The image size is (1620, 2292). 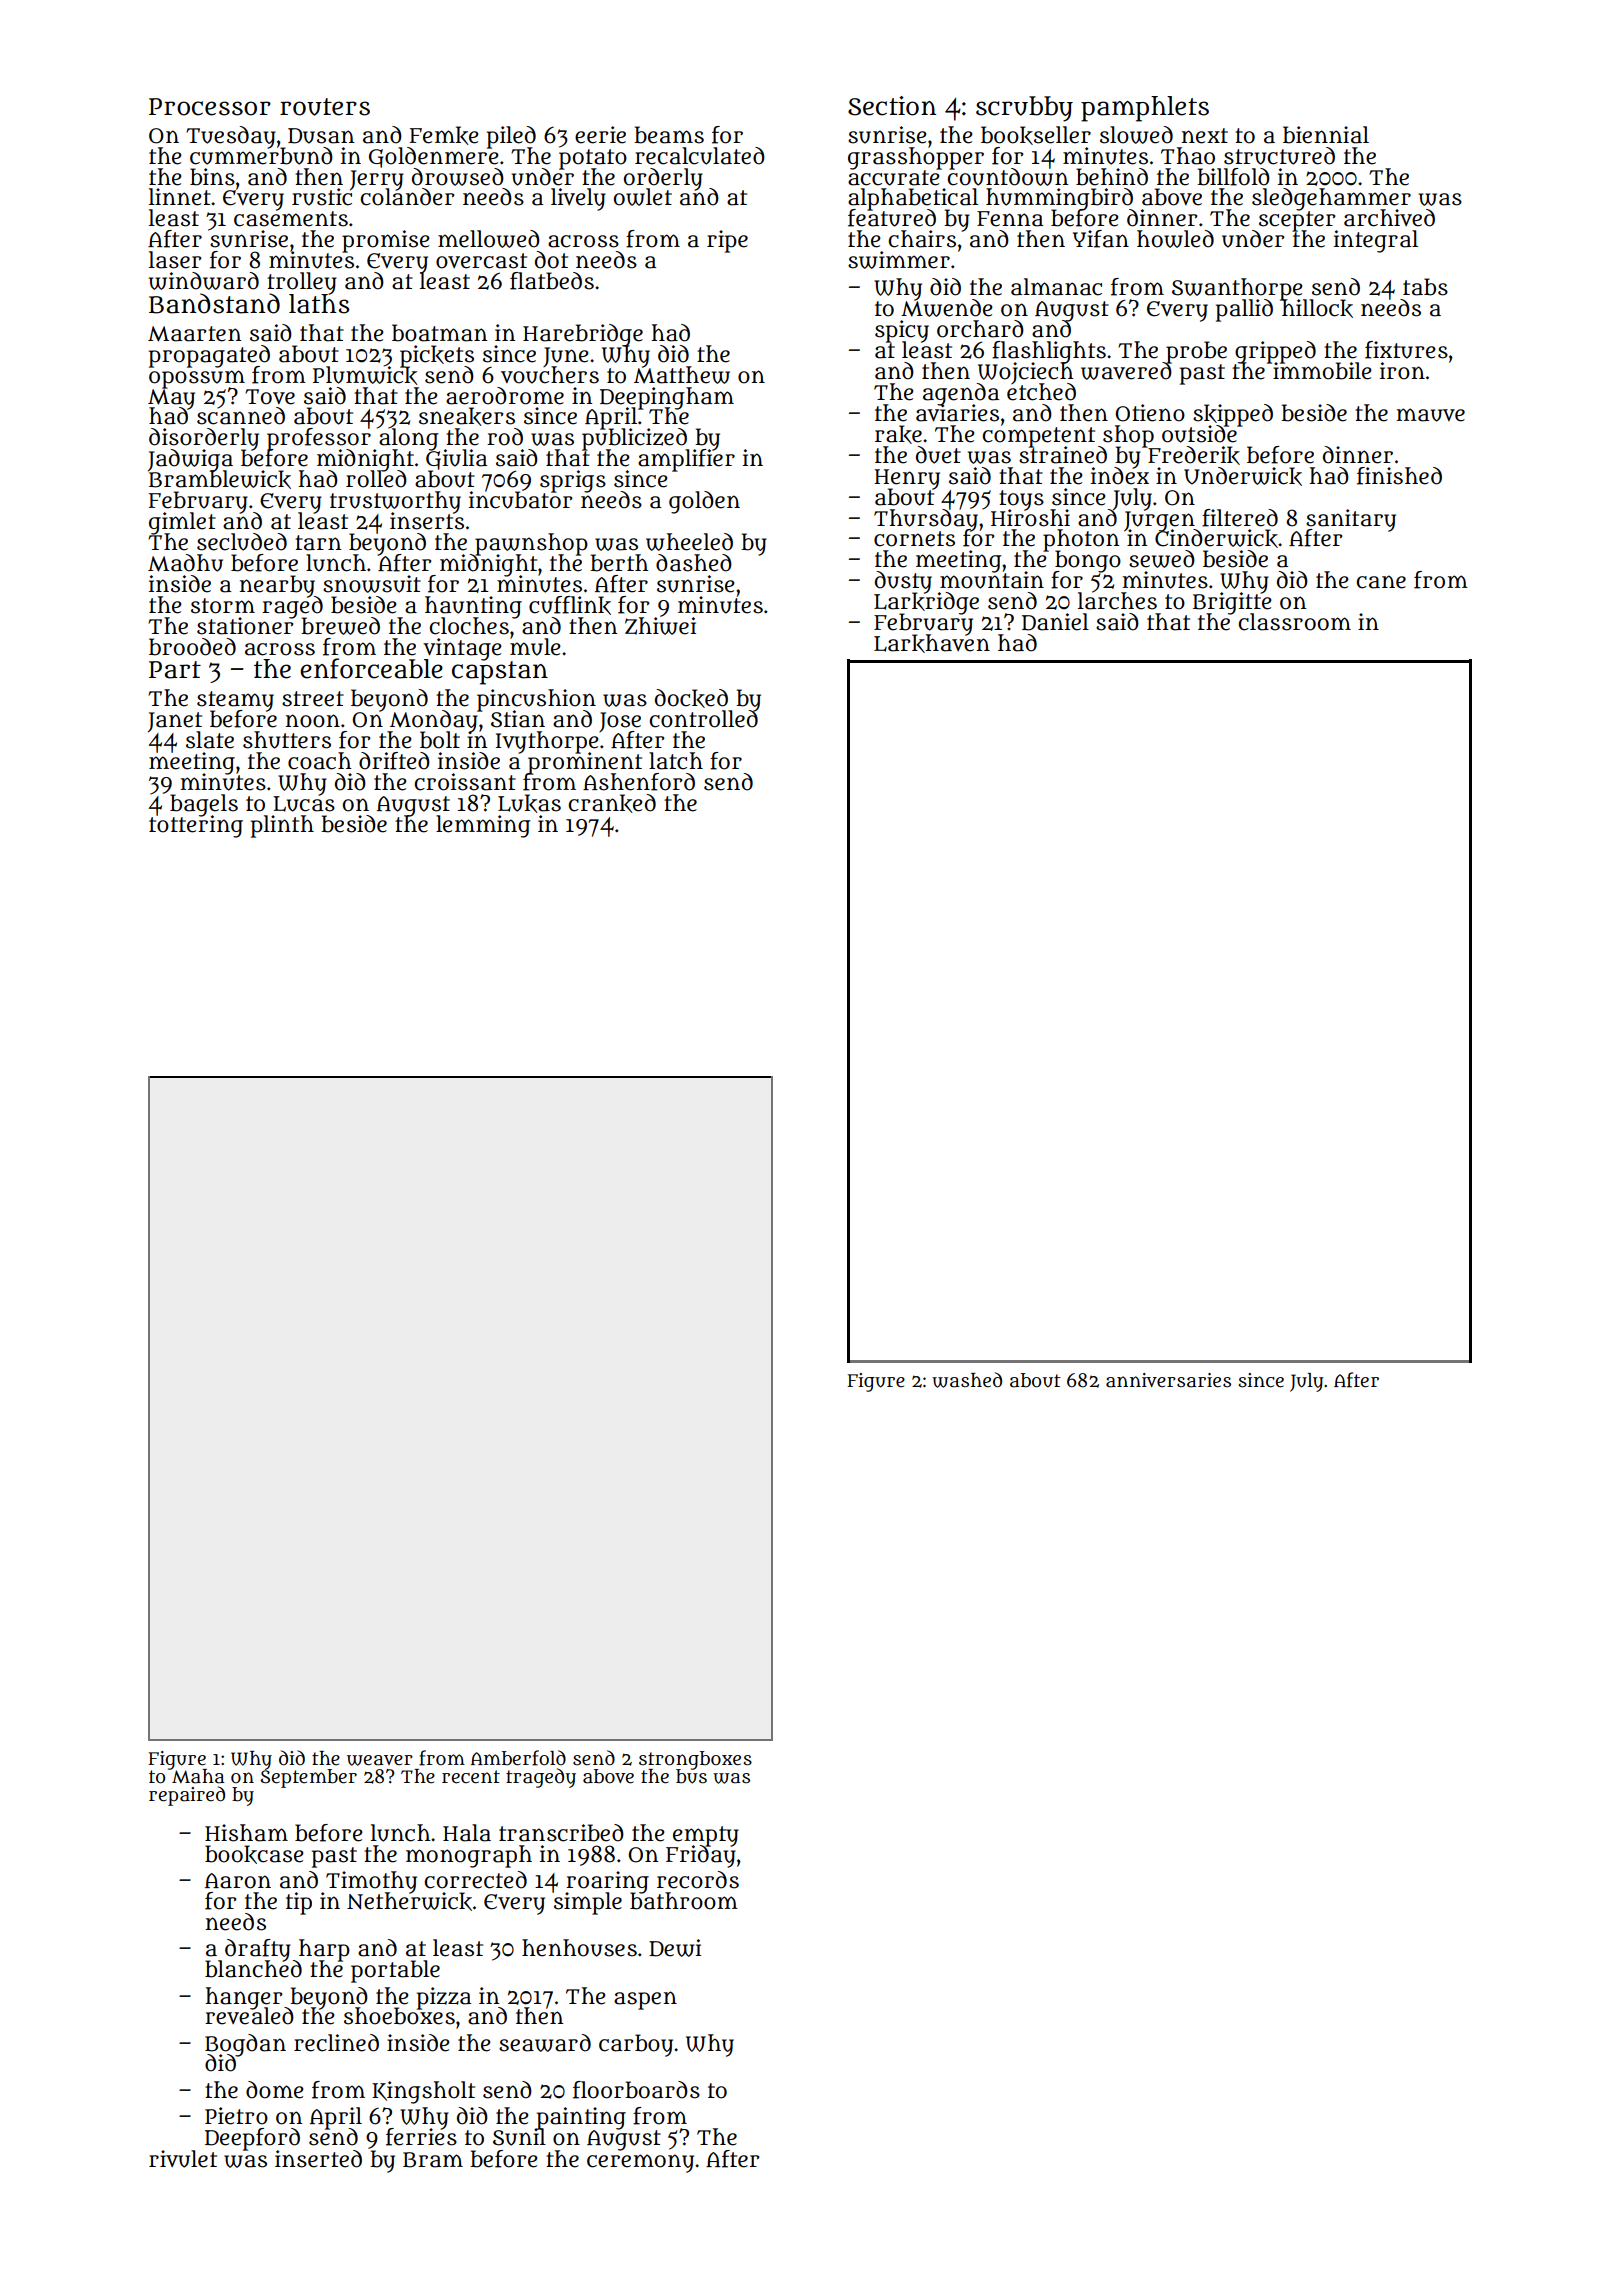 I want to click on recent, so click(x=471, y=1777).
